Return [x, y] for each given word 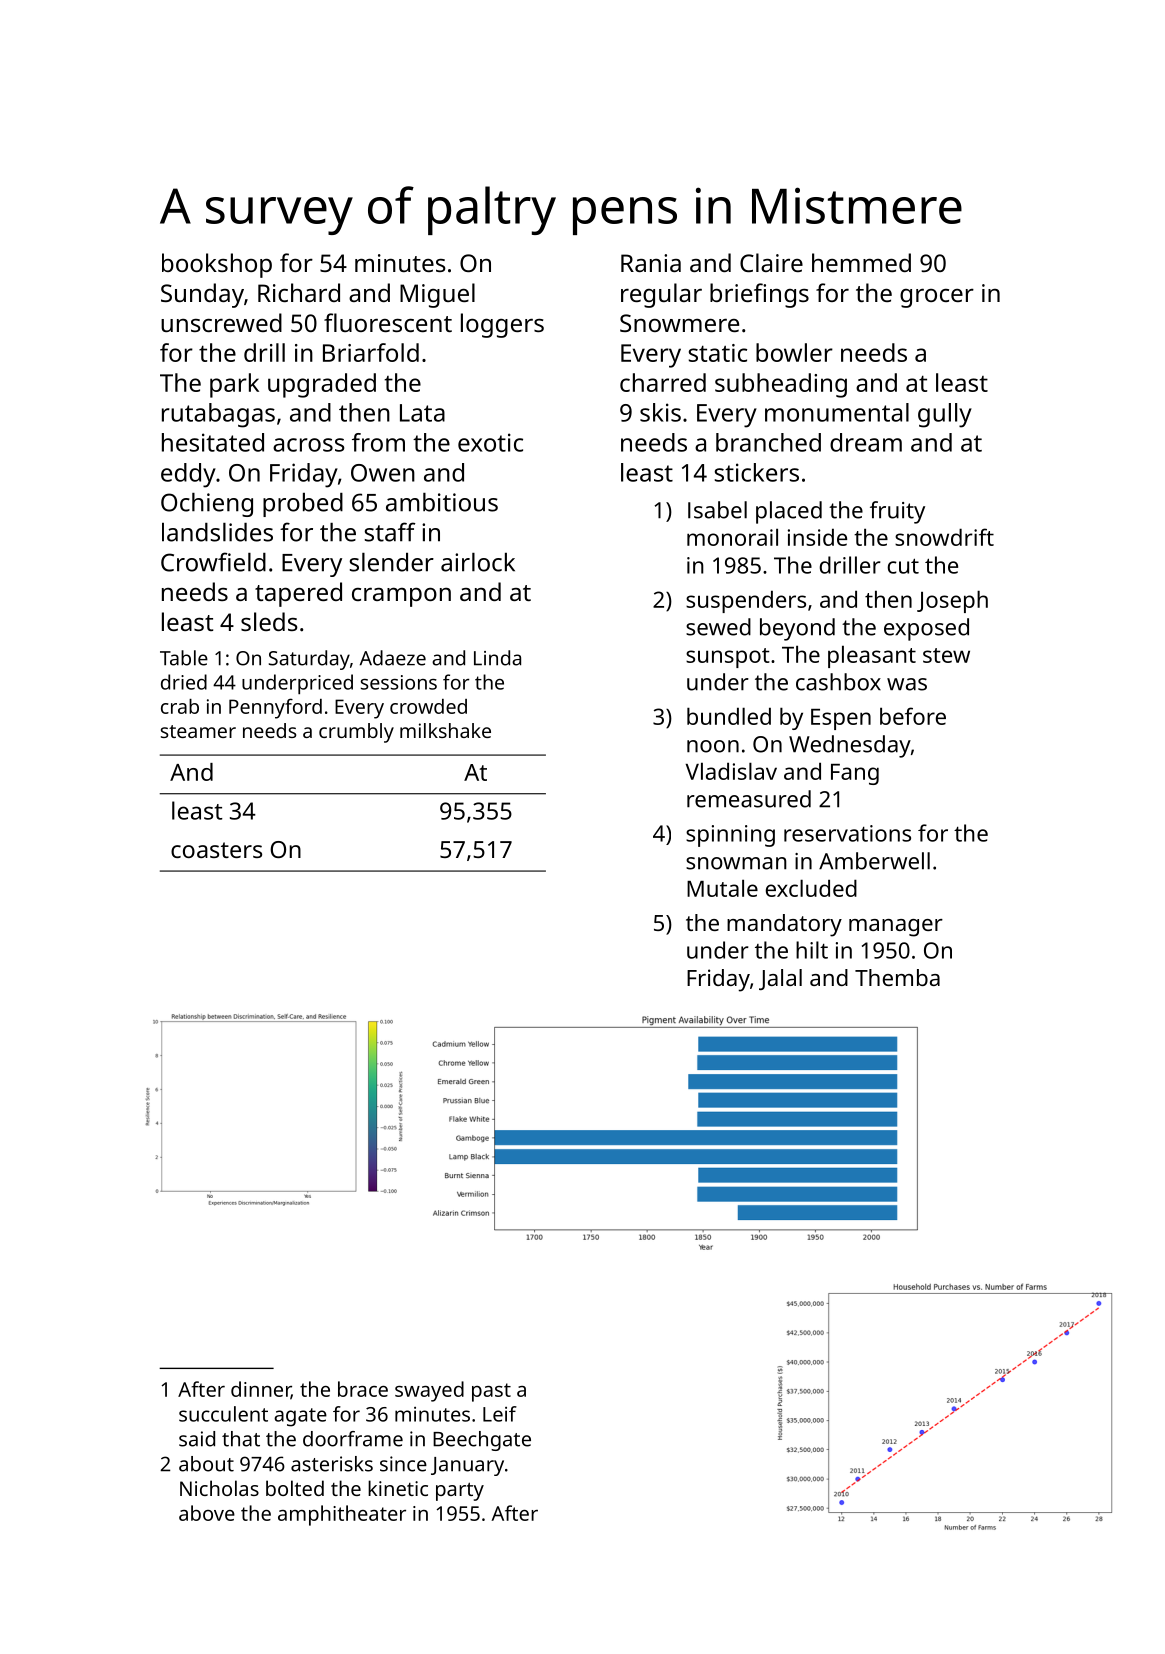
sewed [718, 627]
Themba [897, 977]
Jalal [780, 979]
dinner [261, 1390]
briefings [759, 295]
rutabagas [218, 415]
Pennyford [275, 708]
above [207, 1513]
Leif [500, 1414]
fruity [897, 512]
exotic [490, 442]
